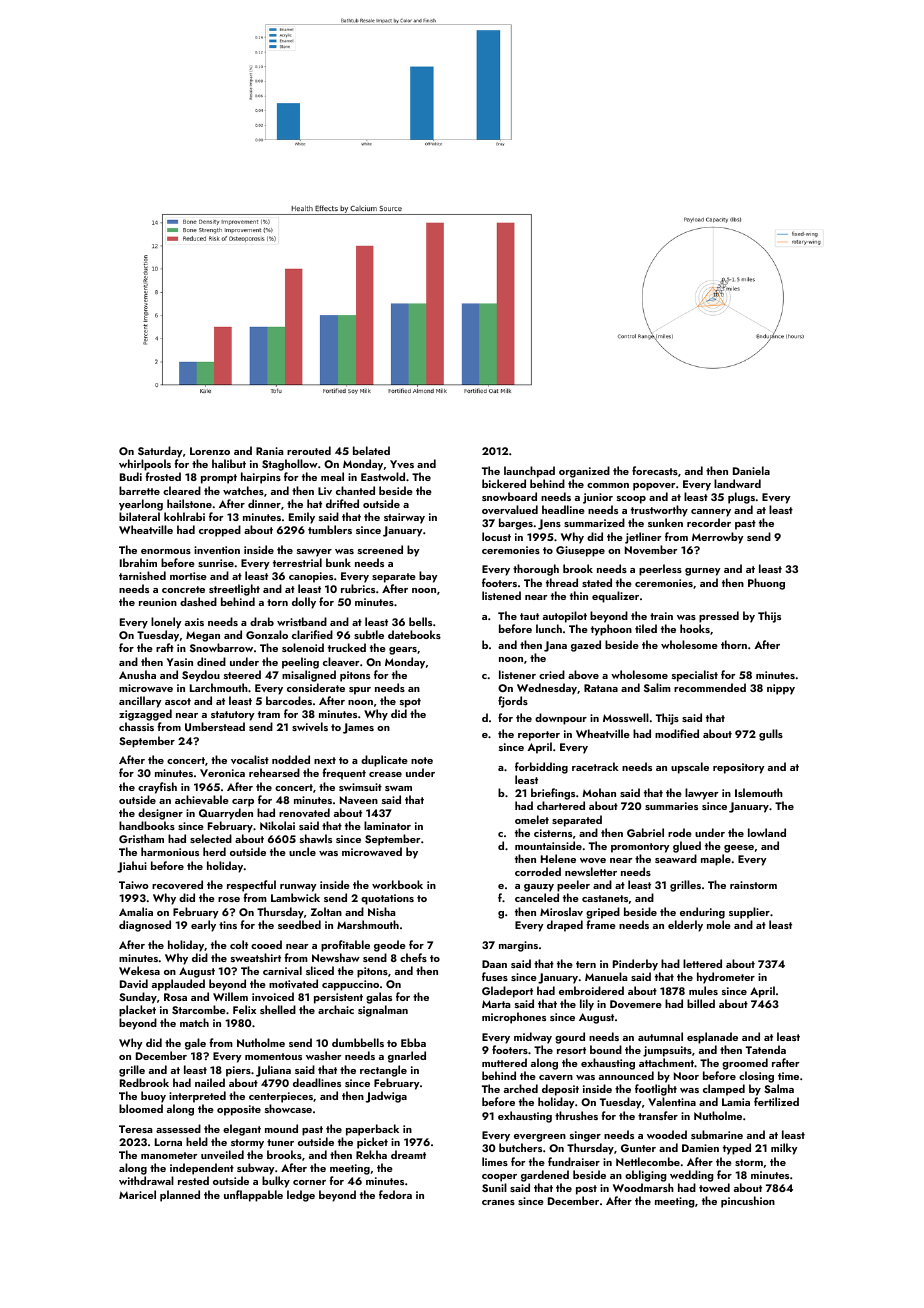 Image resolution: width=924 pixels, height=1308 pixels. I want to click on dolly, so click(304, 603).
